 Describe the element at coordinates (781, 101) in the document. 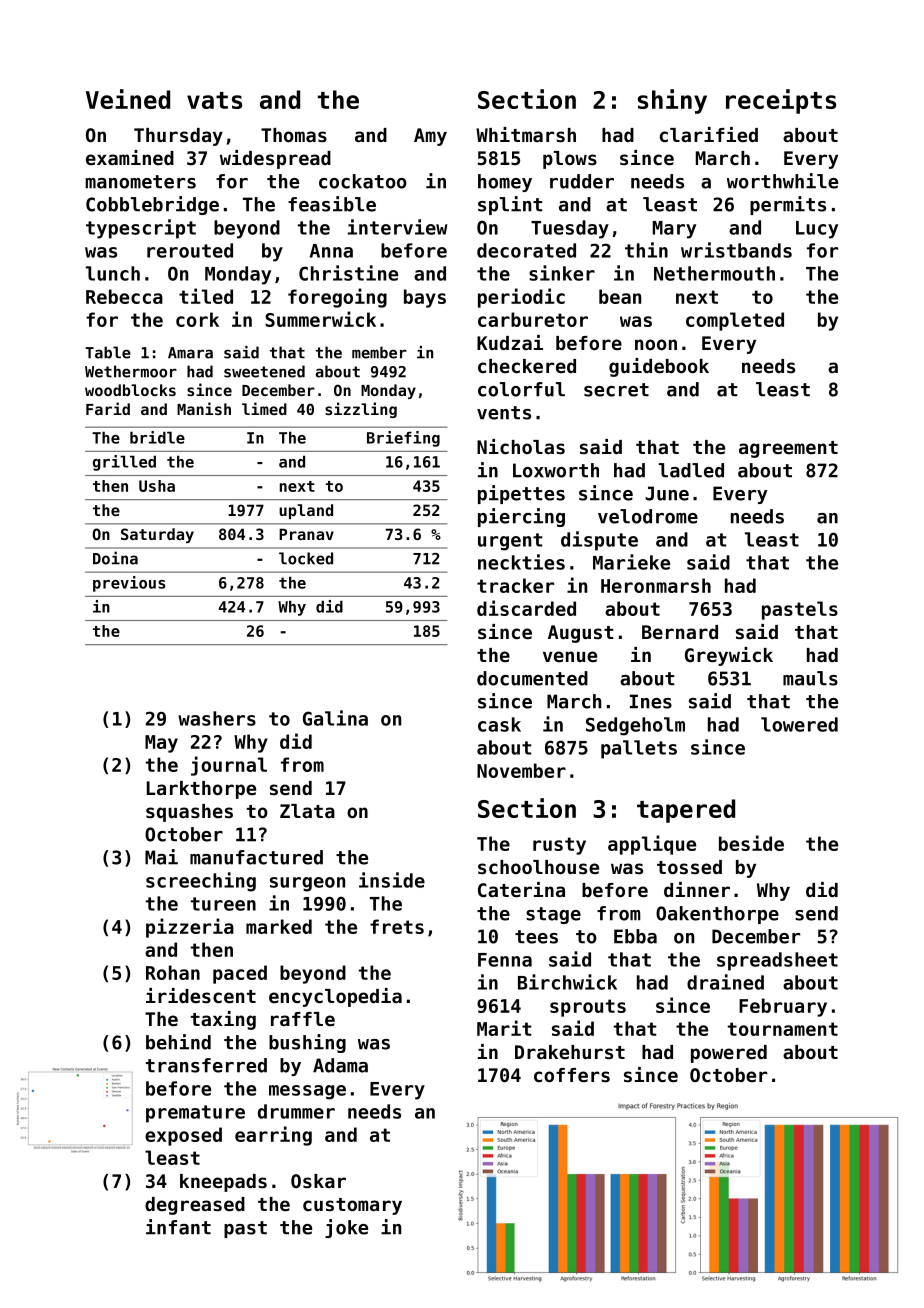

I see `receipts` at that location.
